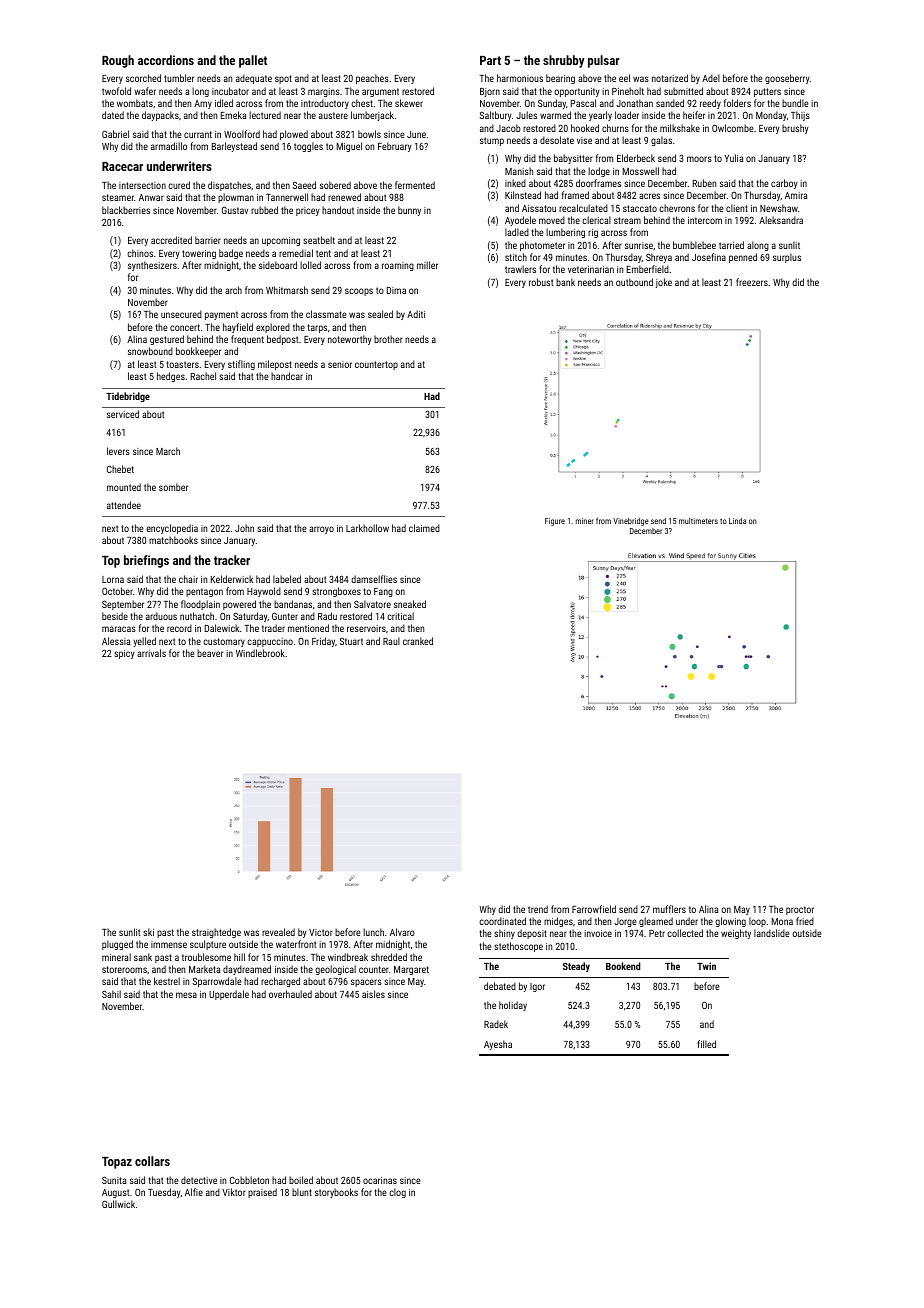  I want to click on Ruben, so click(704, 183).
